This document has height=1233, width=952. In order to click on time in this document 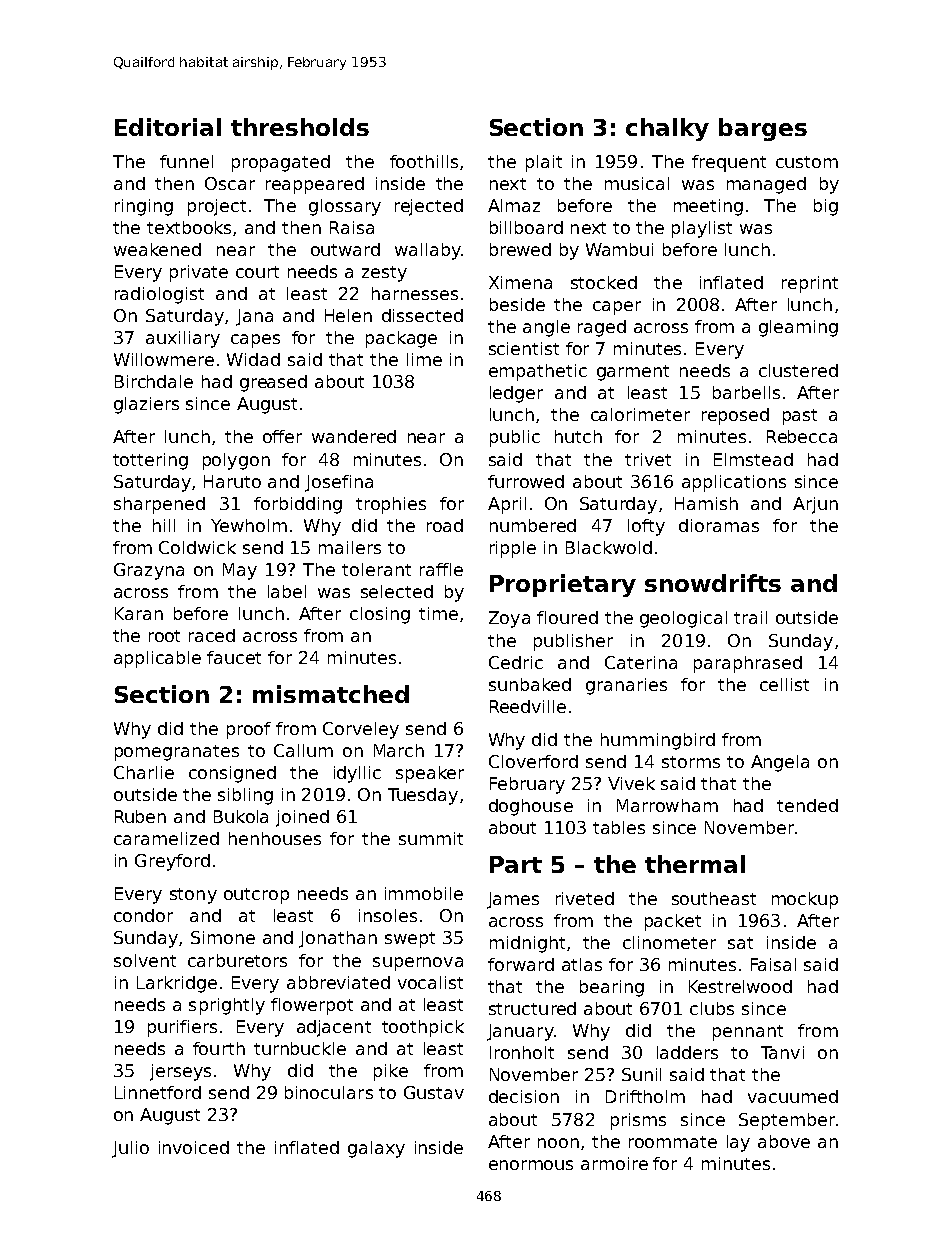, I will do `click(438, 613)`.
